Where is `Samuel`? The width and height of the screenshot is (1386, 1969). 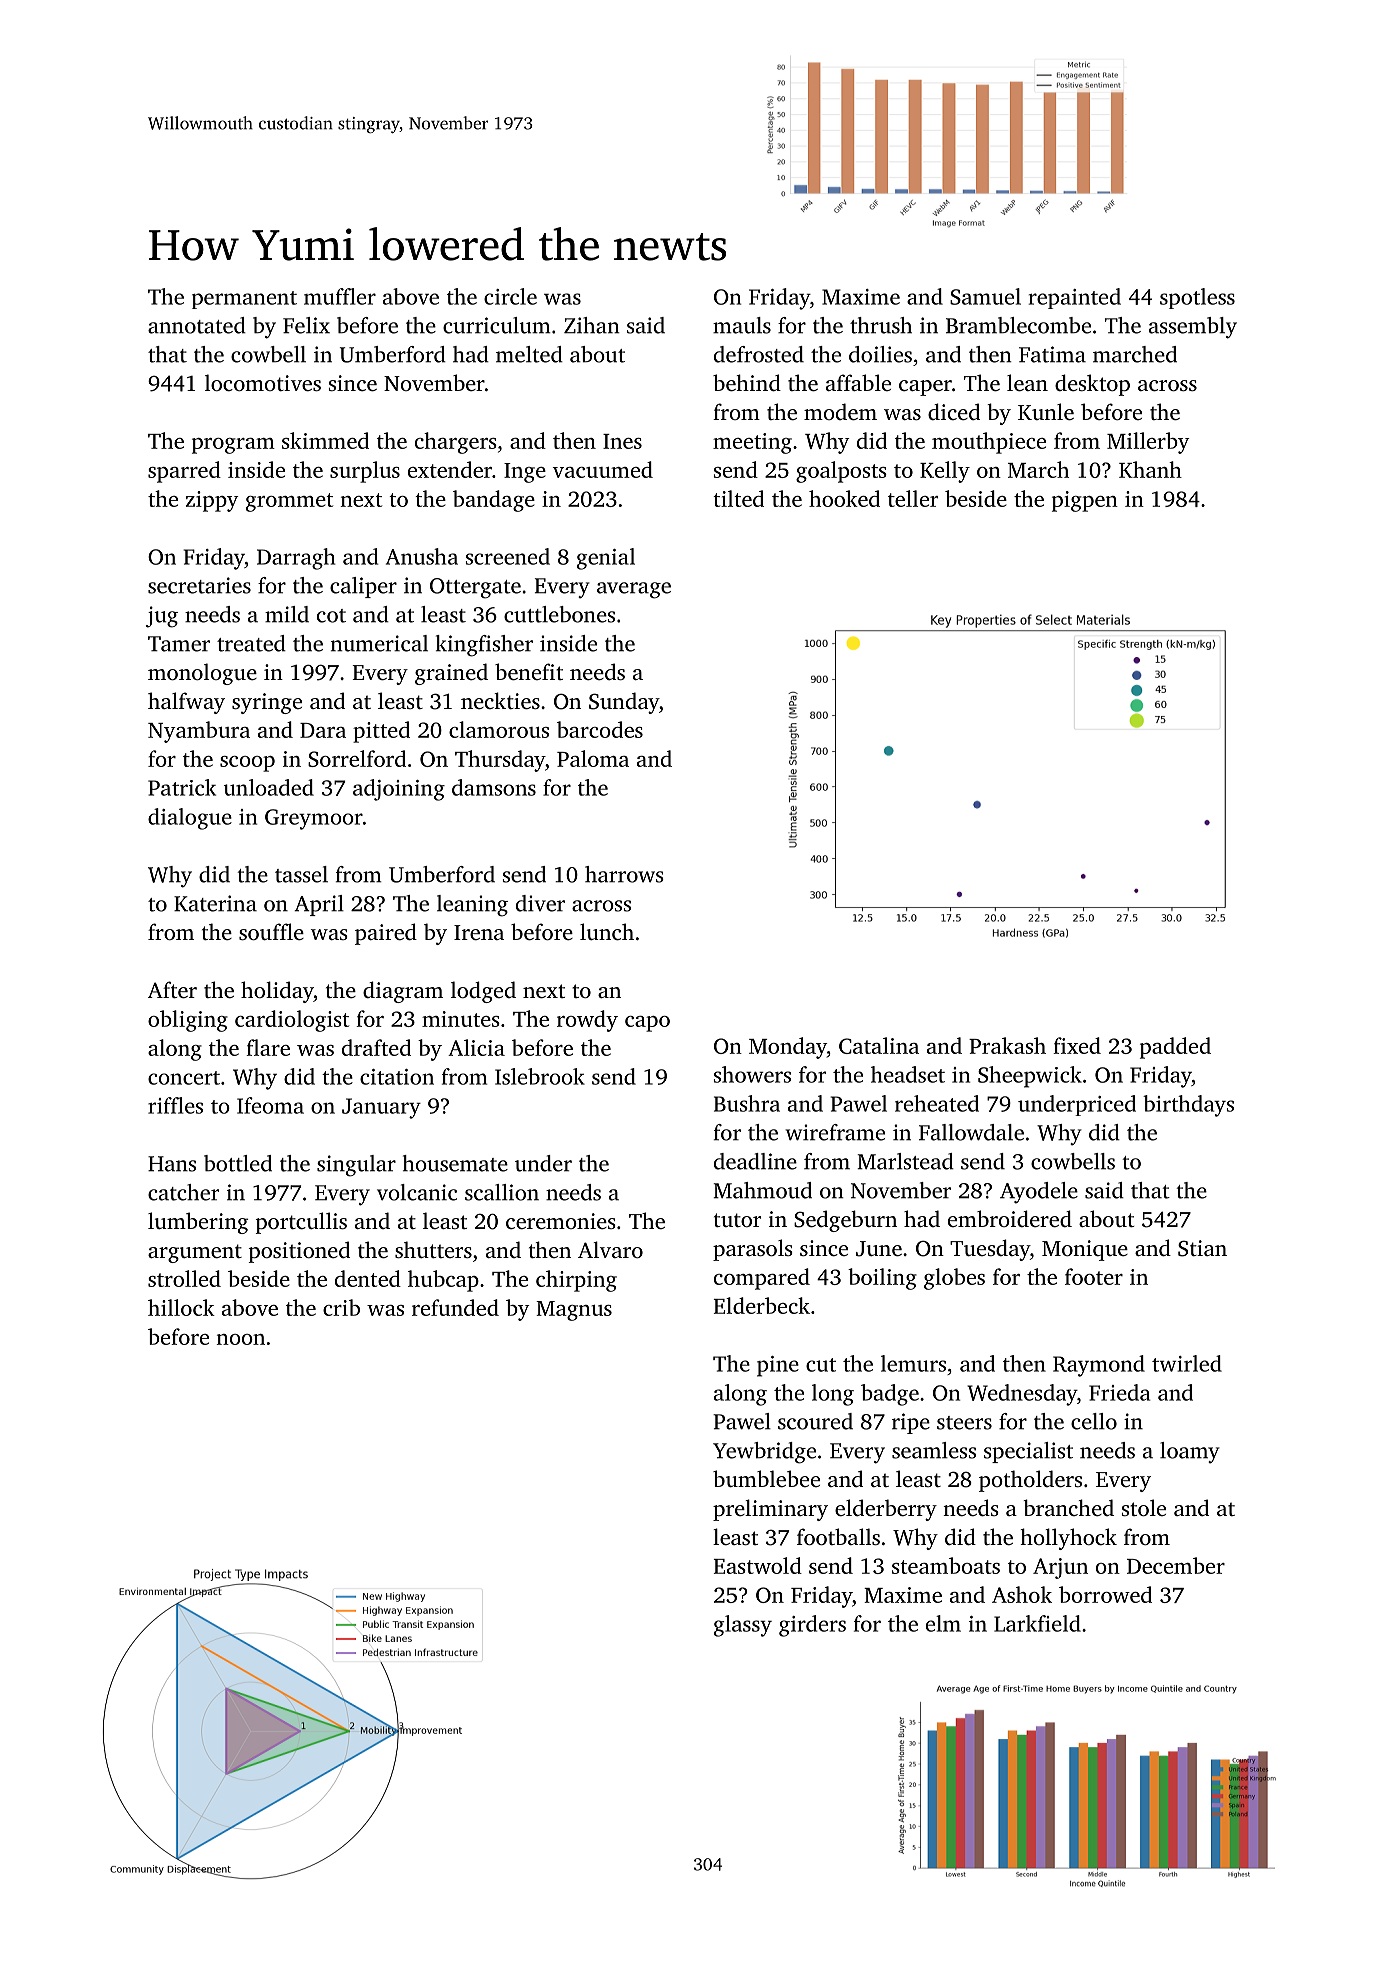
Samuel is located at coordinates (985, 296).
